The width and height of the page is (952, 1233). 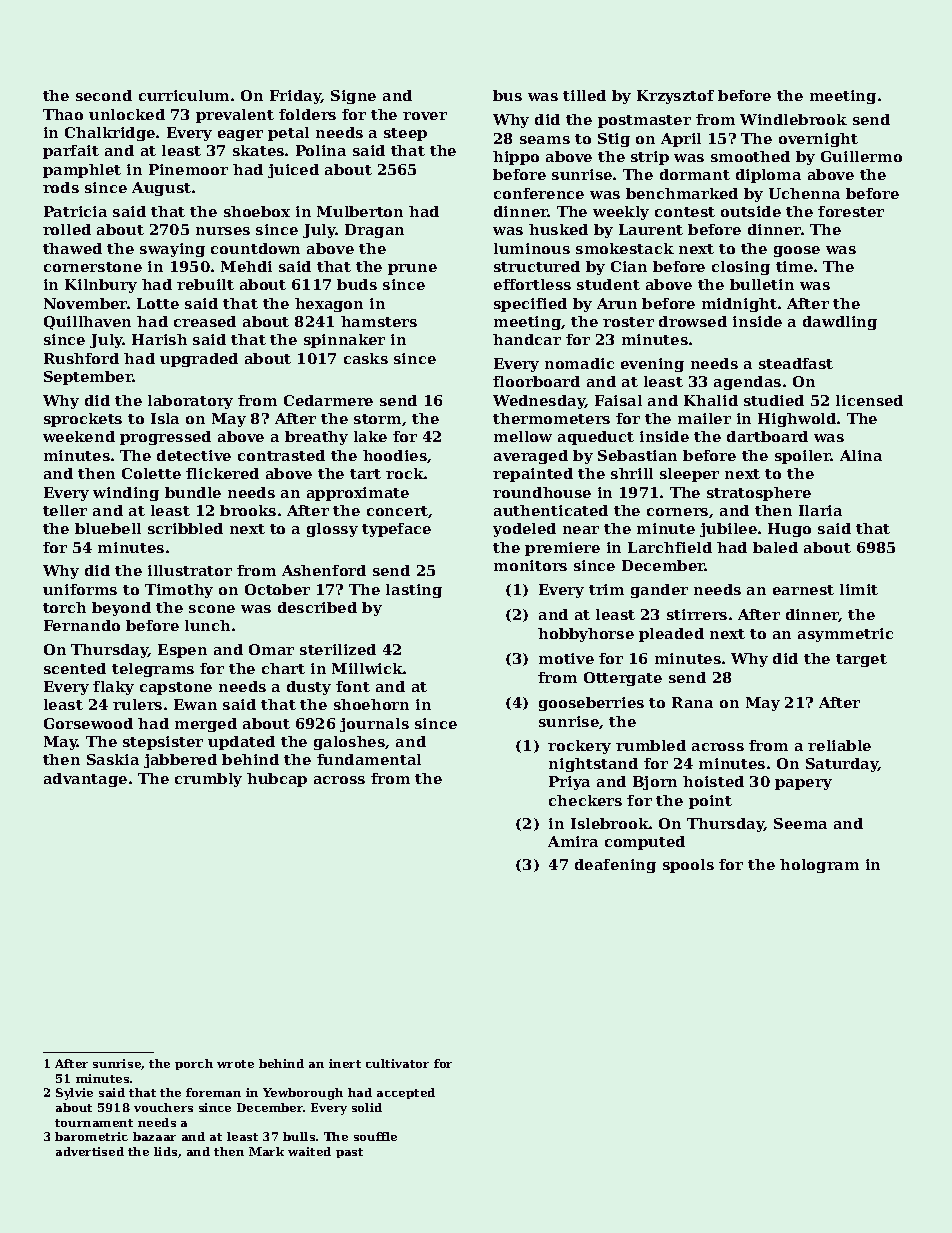 I want to click on Saturday, so click(x=842, y=765).
